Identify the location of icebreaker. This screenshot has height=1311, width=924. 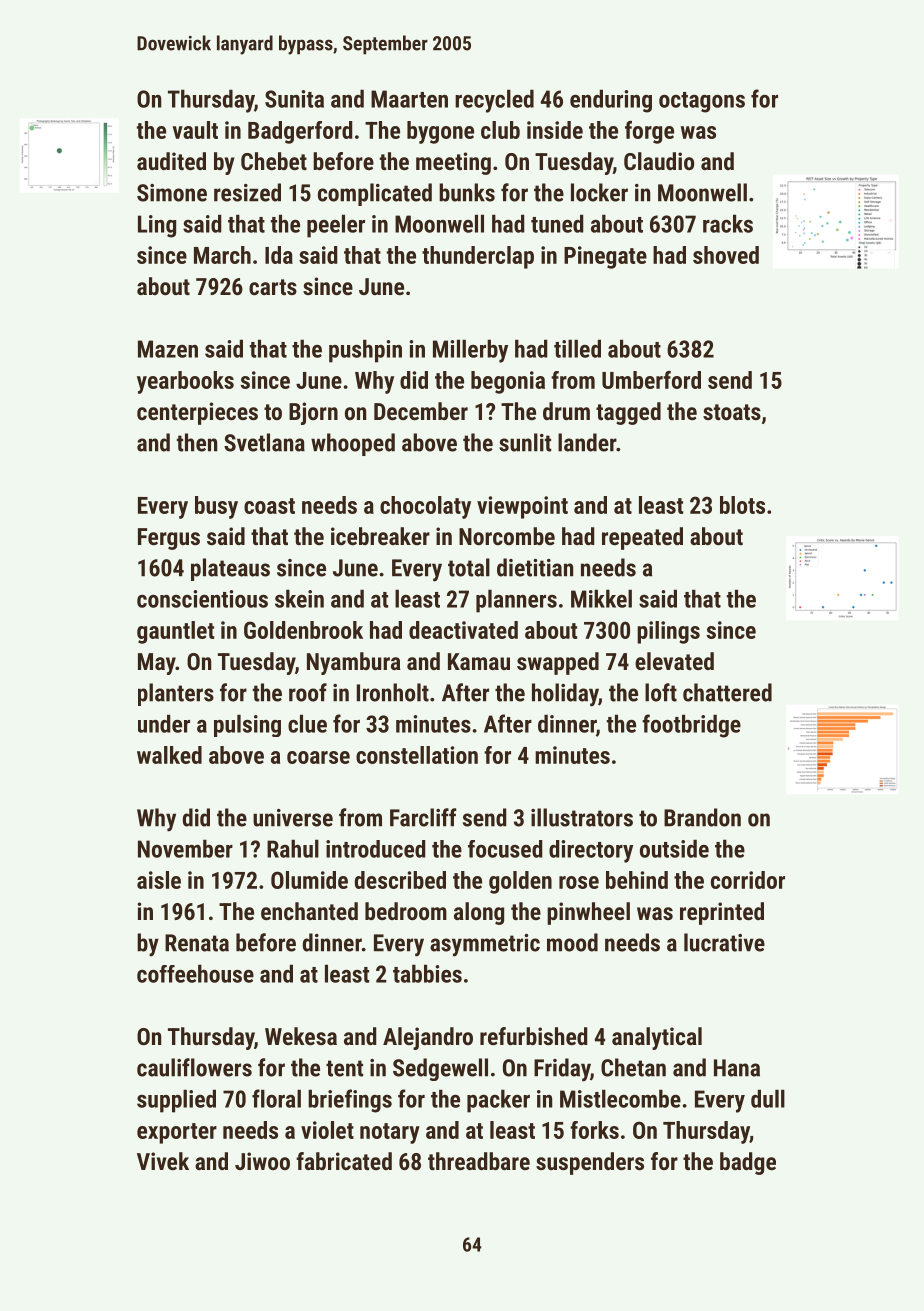
(380, 536).
